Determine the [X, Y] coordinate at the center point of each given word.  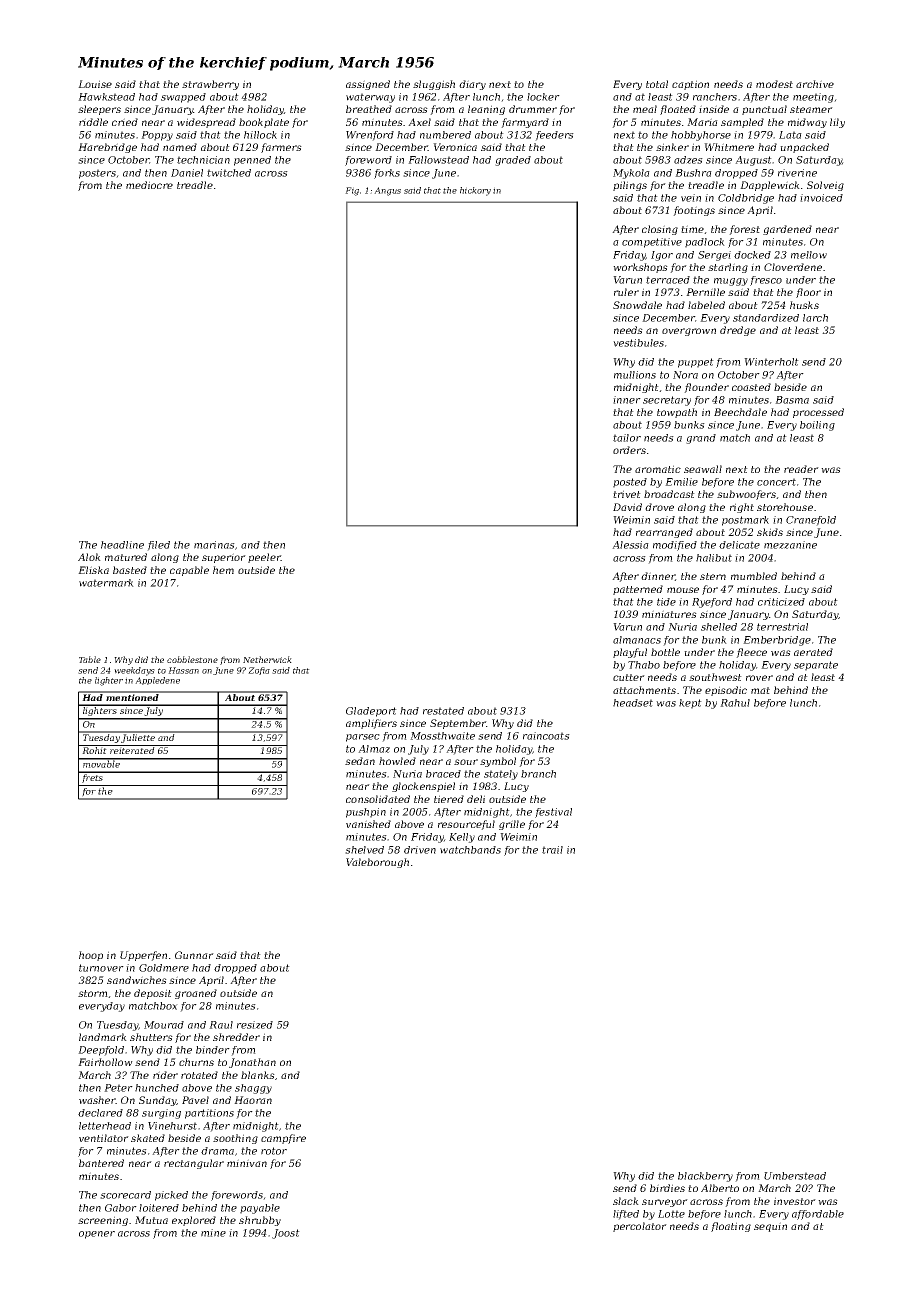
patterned [638, 590]
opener [97, 1235]
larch [815, 318]
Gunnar [194, 955]
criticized [781, 602]
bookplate [264, 123]
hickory [475, 191]
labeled [706, 305]
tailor [627, 438]
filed [158, 546]
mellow [809, 255]
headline [122, 545]
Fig [352, 191]
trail [552, 850]
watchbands [470, 850]
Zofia [259, 671]
